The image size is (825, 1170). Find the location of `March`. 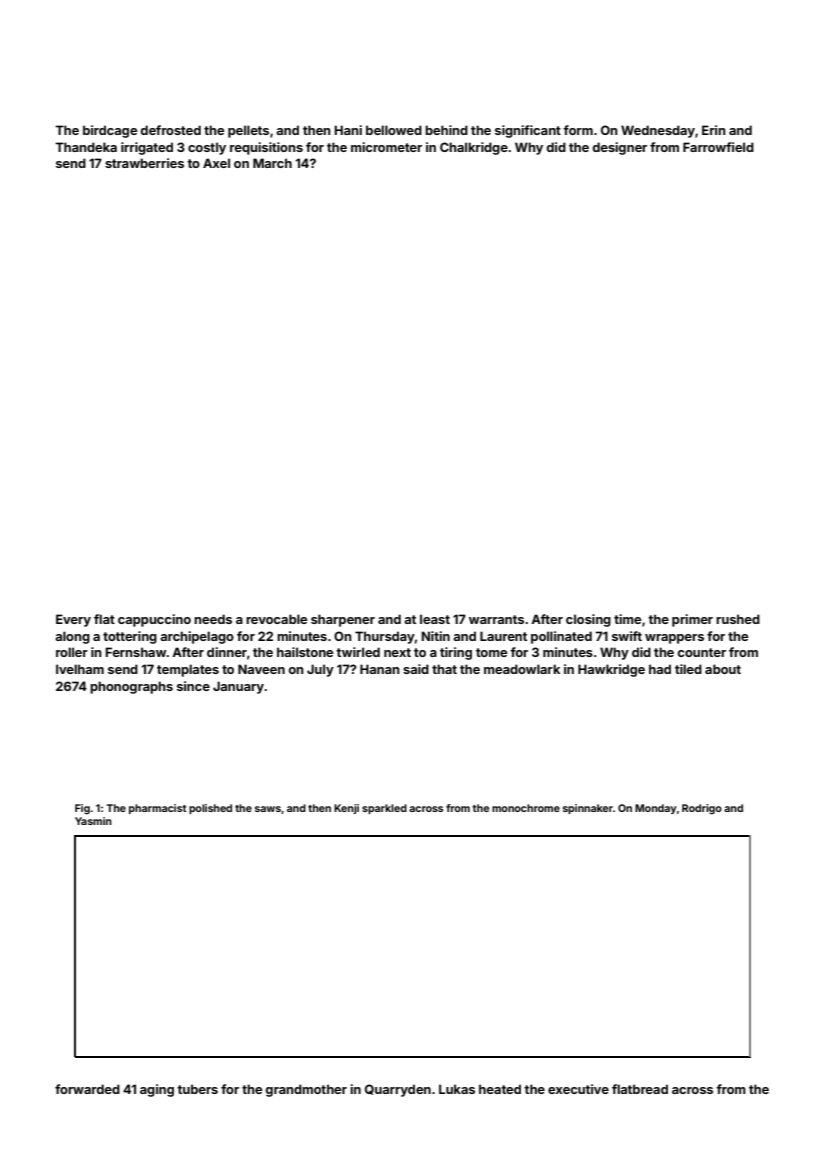

March is located at coordinates (272, 163).
